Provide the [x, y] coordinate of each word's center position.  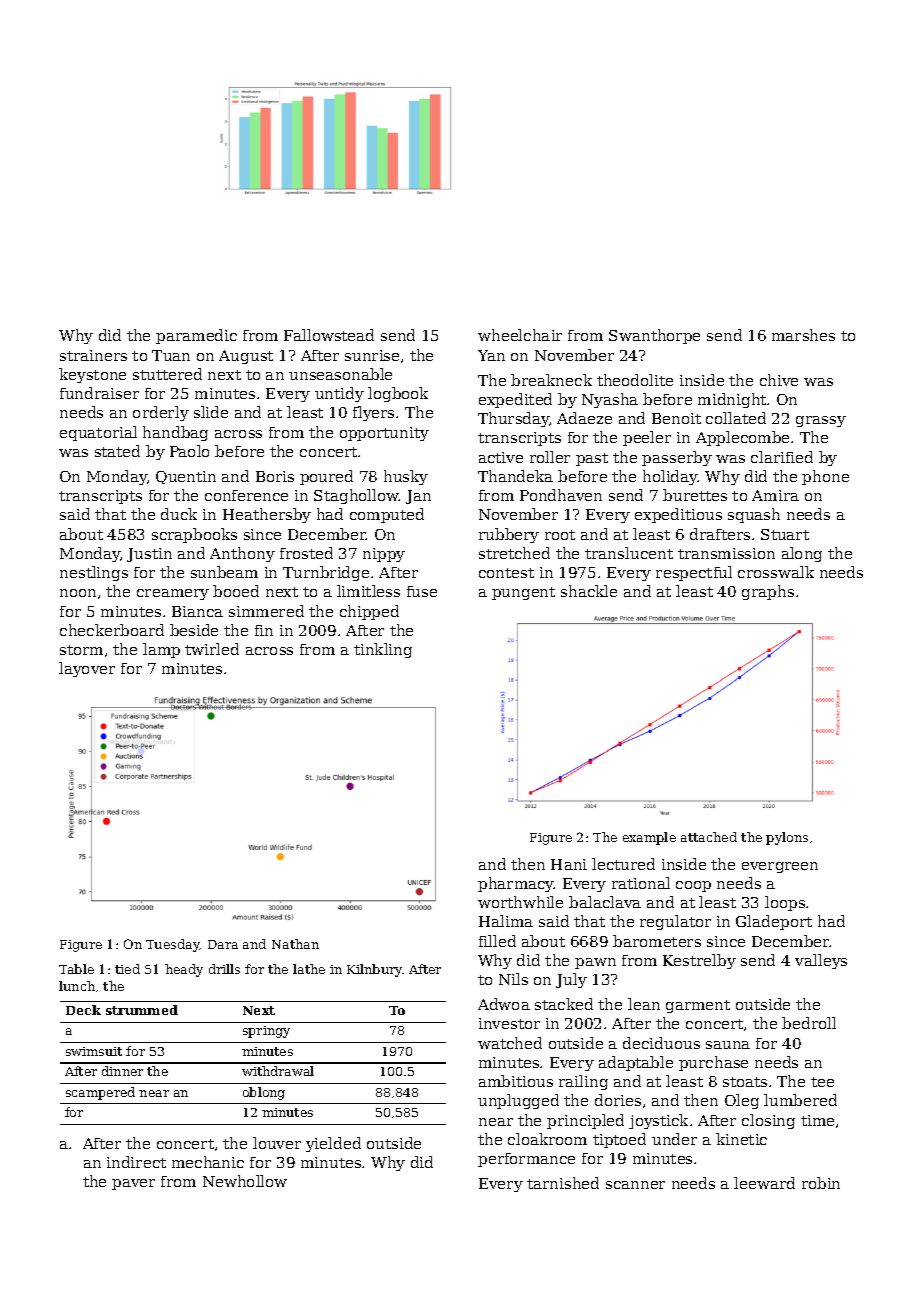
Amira [775, 495]
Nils [513, 979]
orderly [161, 413]
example [649, 838]
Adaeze [584, 418]
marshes [803, 335]
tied [127, 969]
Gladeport [774, 922]
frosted [306, 553]
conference [246, 495]
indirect [136, 1162]
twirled [212, 649]
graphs [768, 592]
